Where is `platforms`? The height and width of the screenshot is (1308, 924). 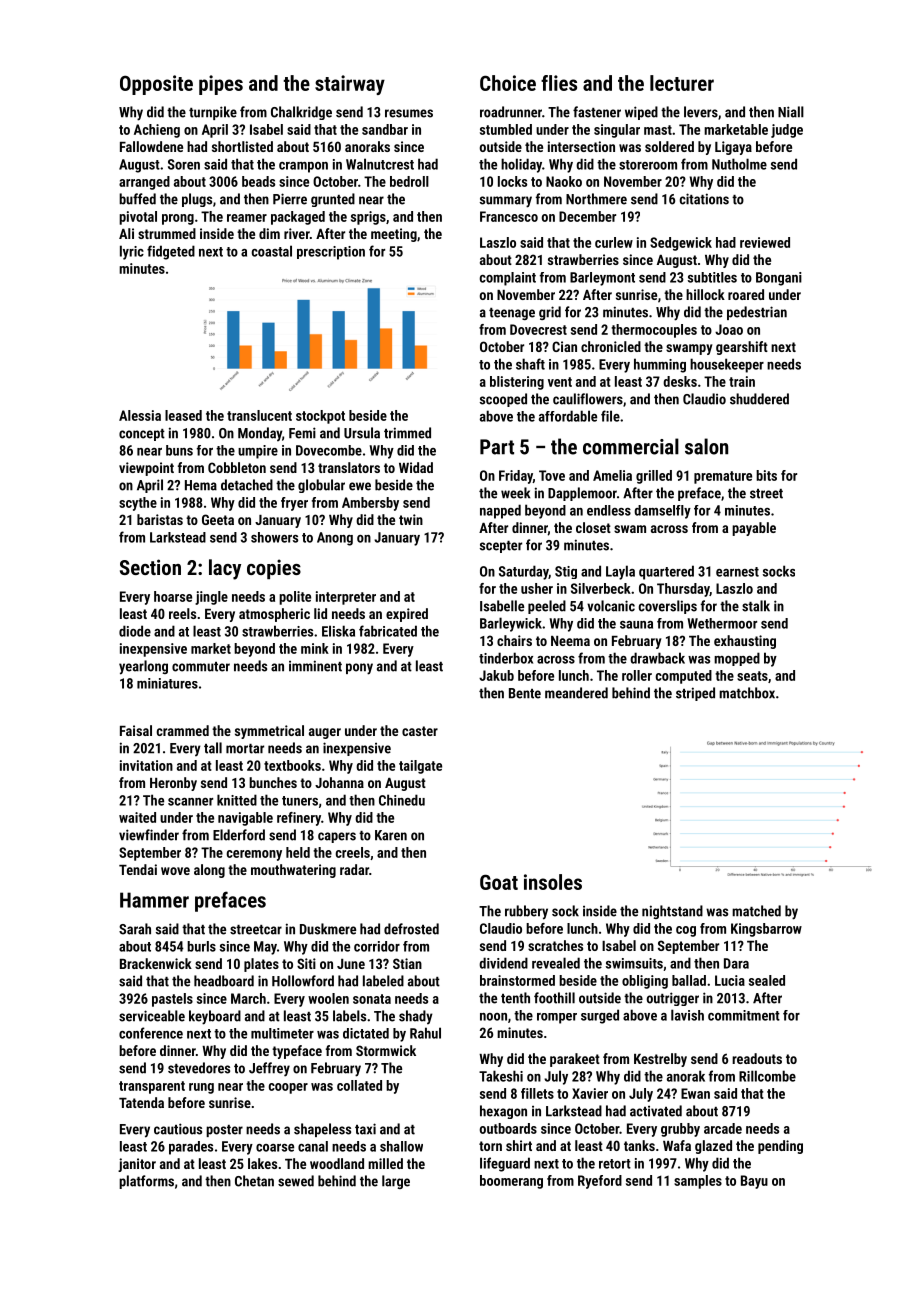 platforms is located at coordinates (146, 1182).
